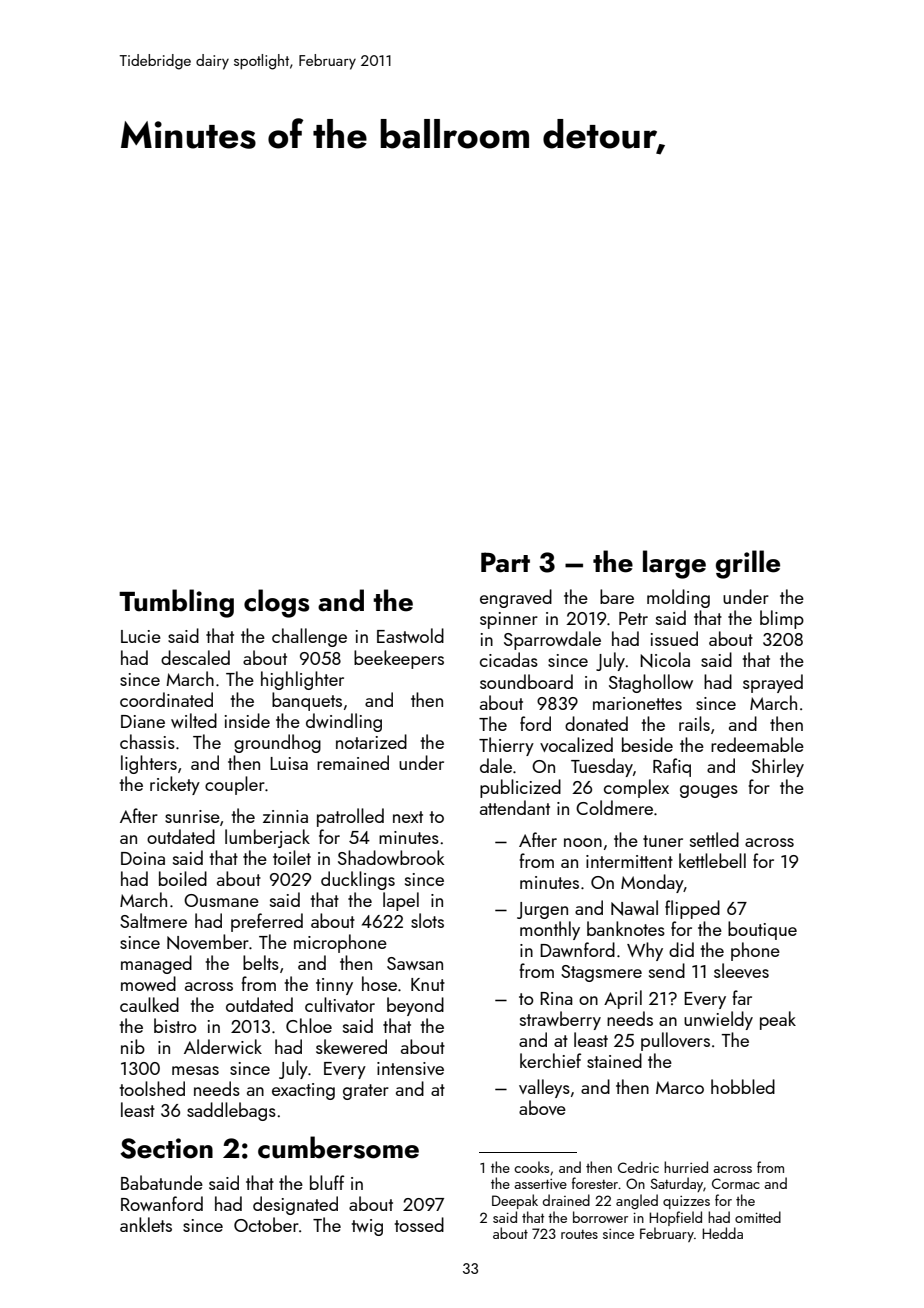  Describe the element at coordinates (419, 1224) in the image. I see `tossed` at that location.
